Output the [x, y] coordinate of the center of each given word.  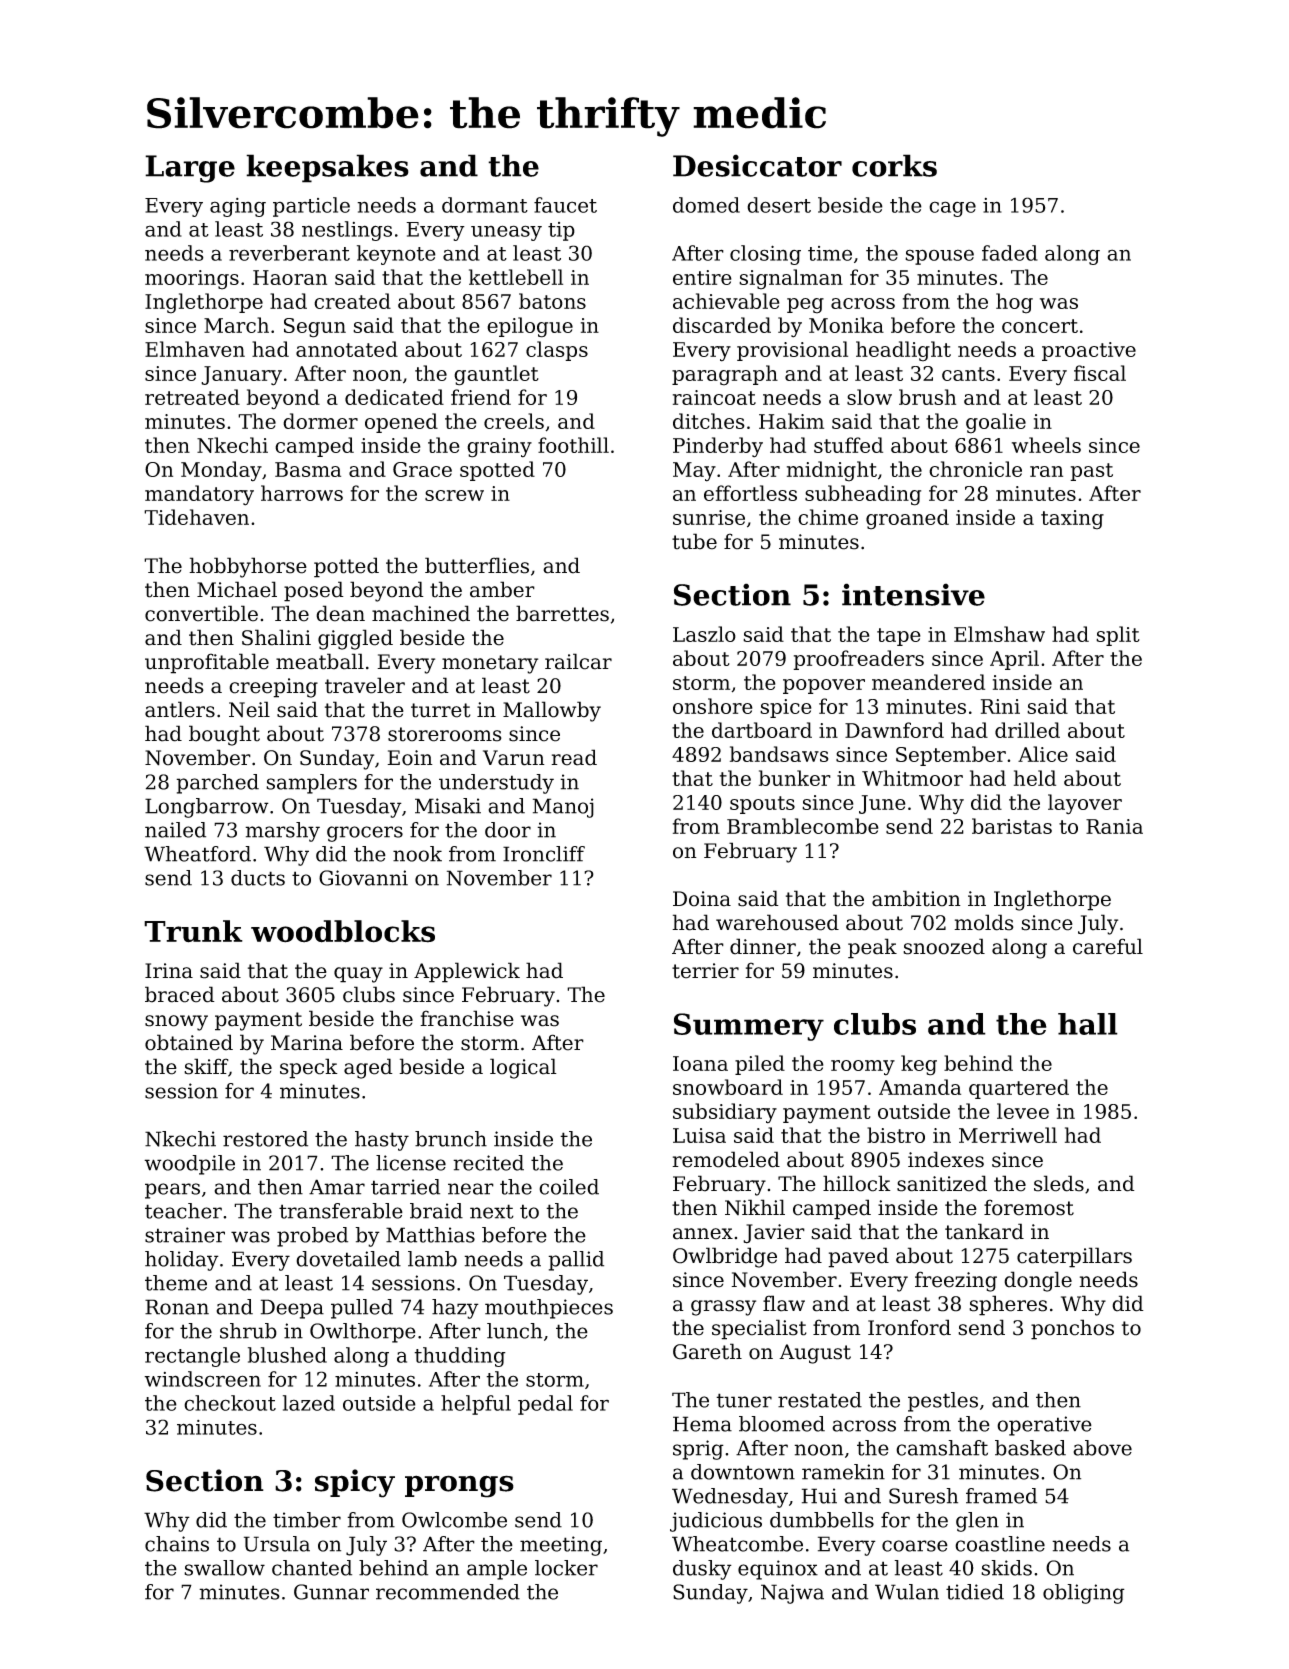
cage [952, 209]
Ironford [909, 1327]
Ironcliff [544, 854]
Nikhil [755, 1207]
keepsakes [327, 168]
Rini [1000, 706]
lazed [309, 1403]
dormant [485, 205]
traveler [365, 685]
